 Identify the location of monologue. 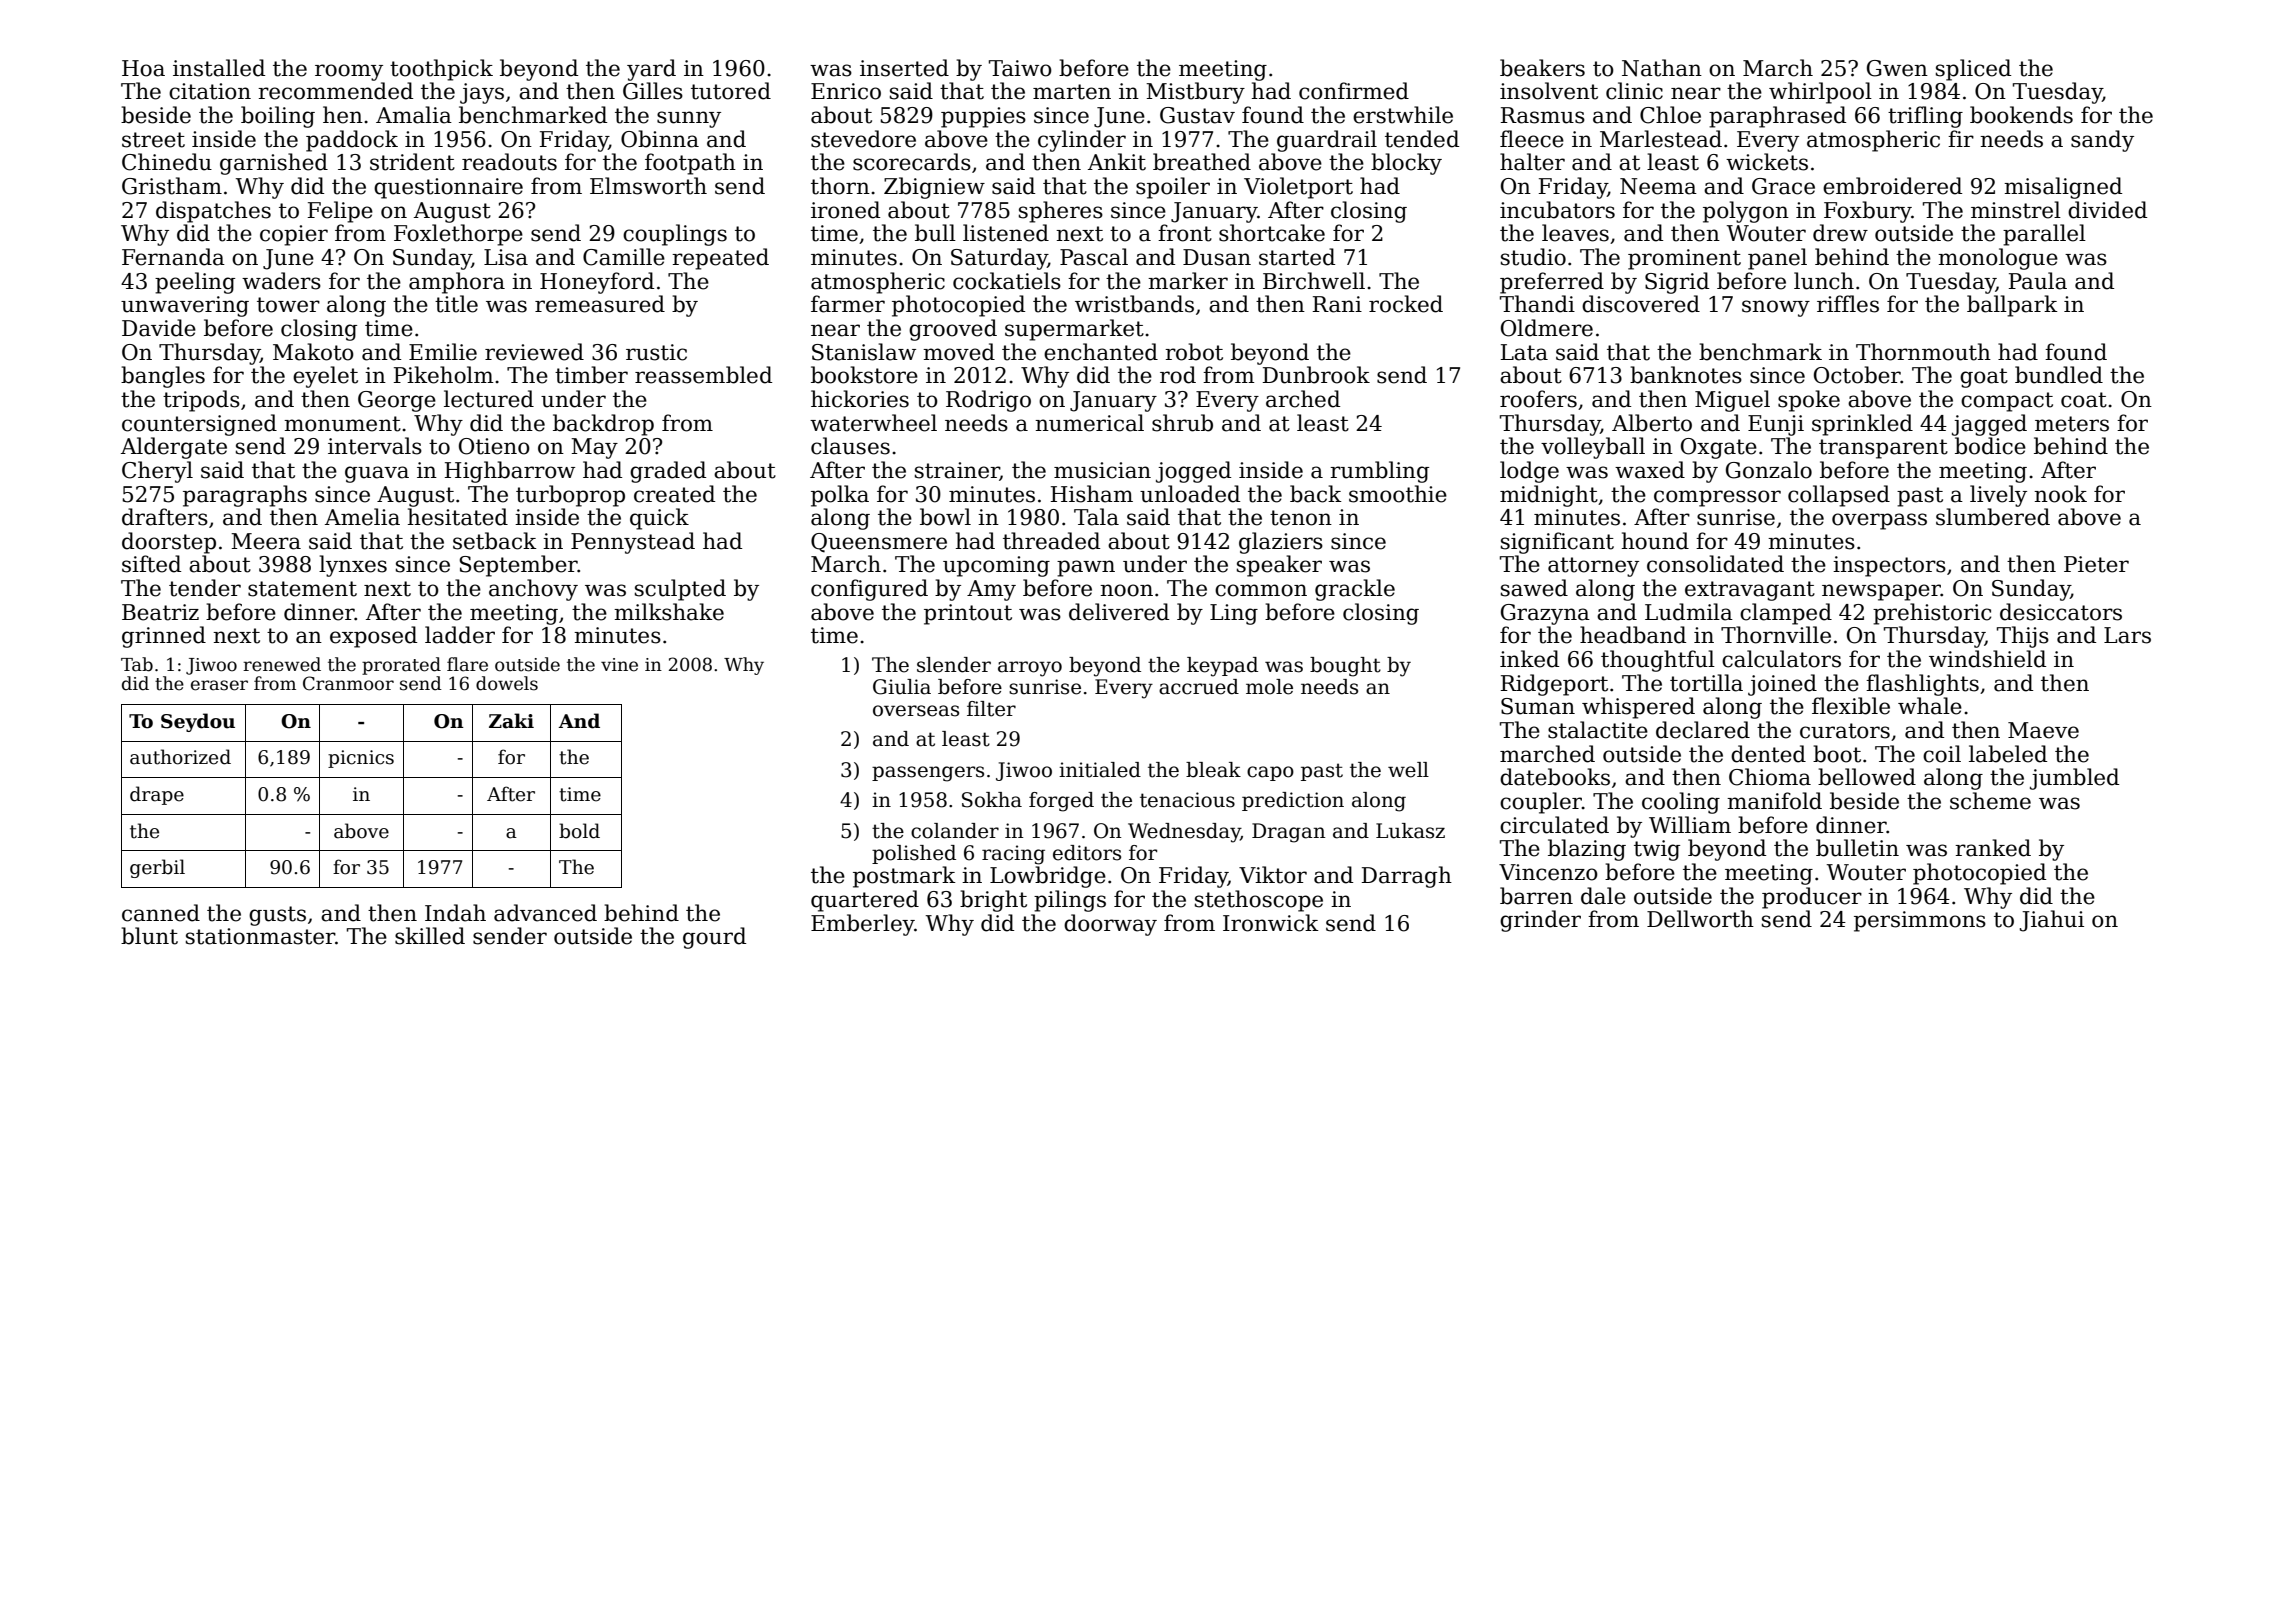
(1998, 259).
